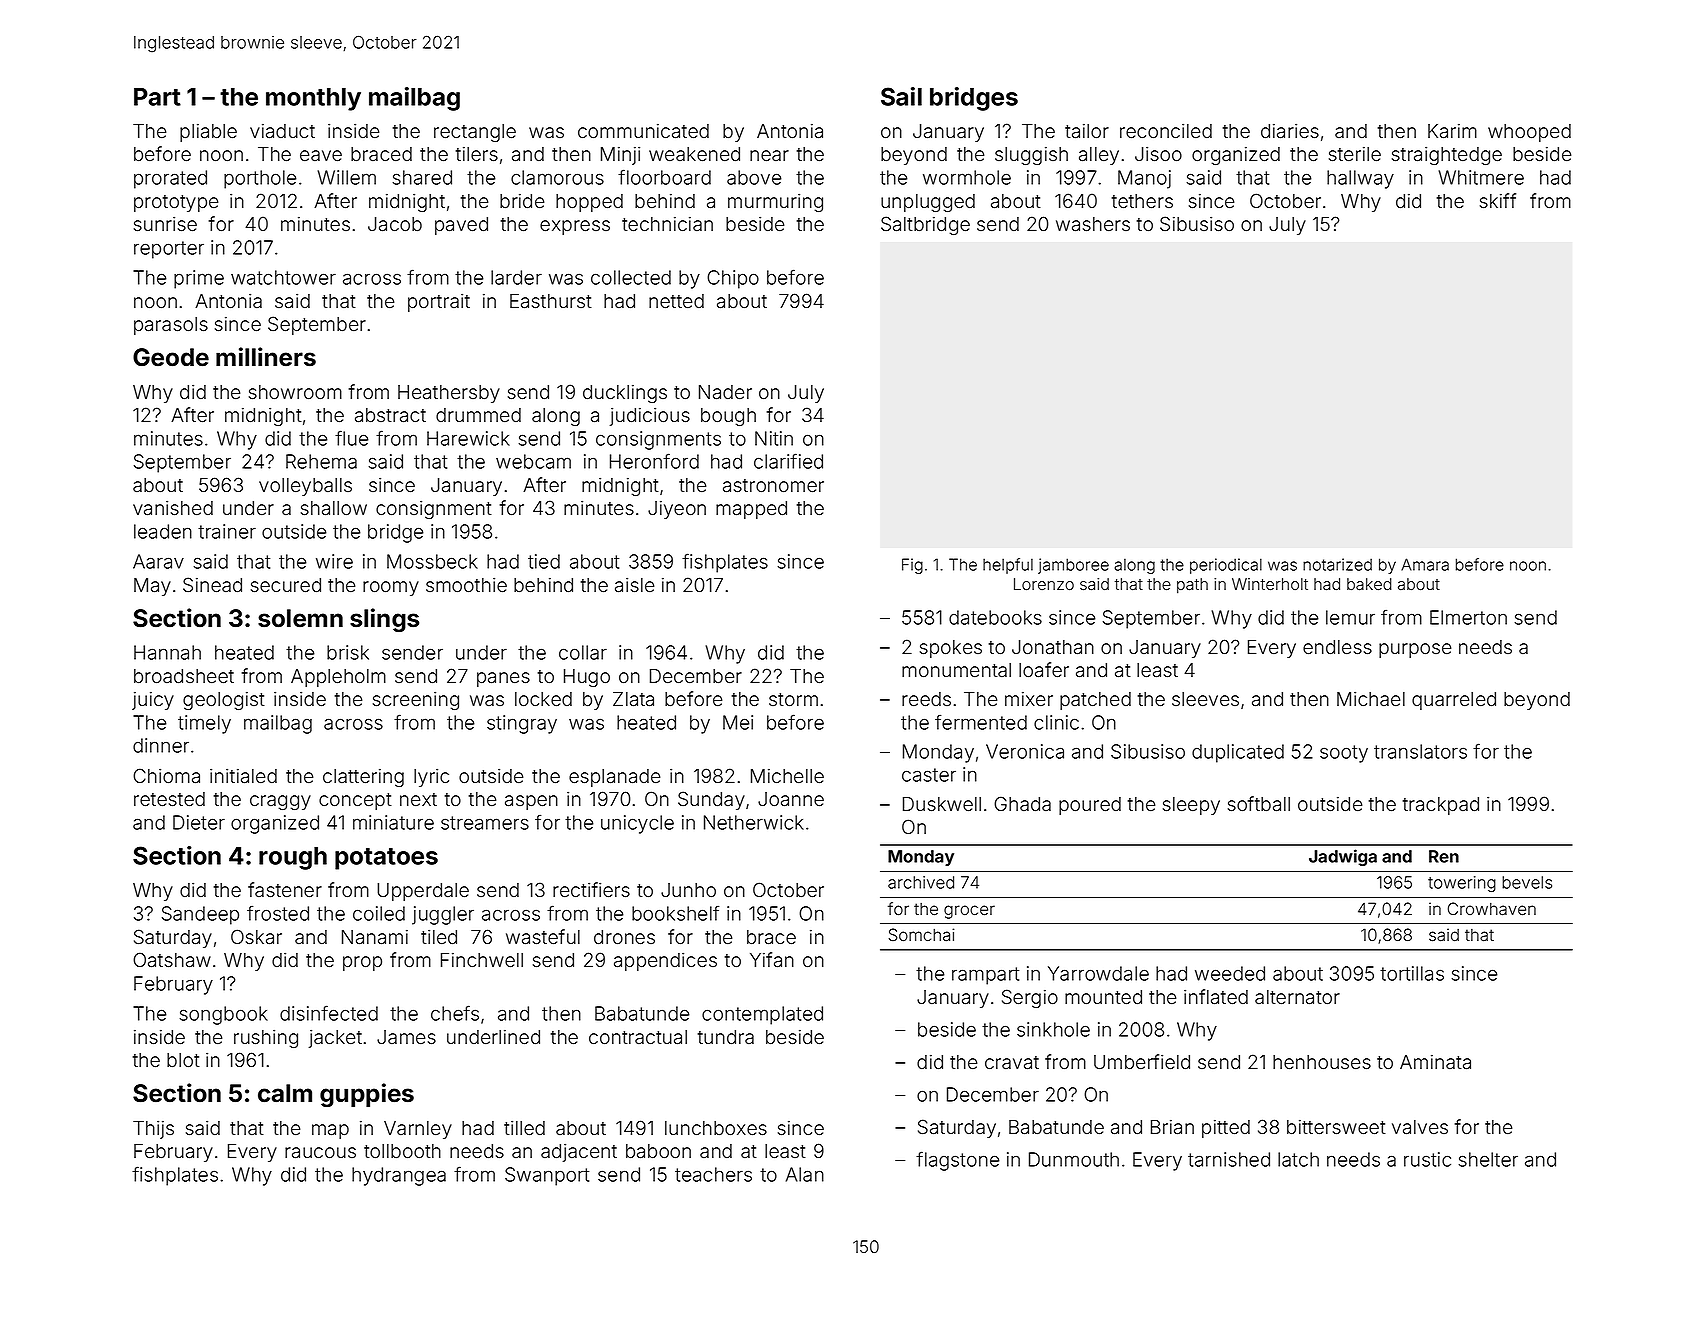 The width and height of the image is (1705, 1318). Describe the element at coordinates (773, 486) in the image. I see `astronomer` at that location.
